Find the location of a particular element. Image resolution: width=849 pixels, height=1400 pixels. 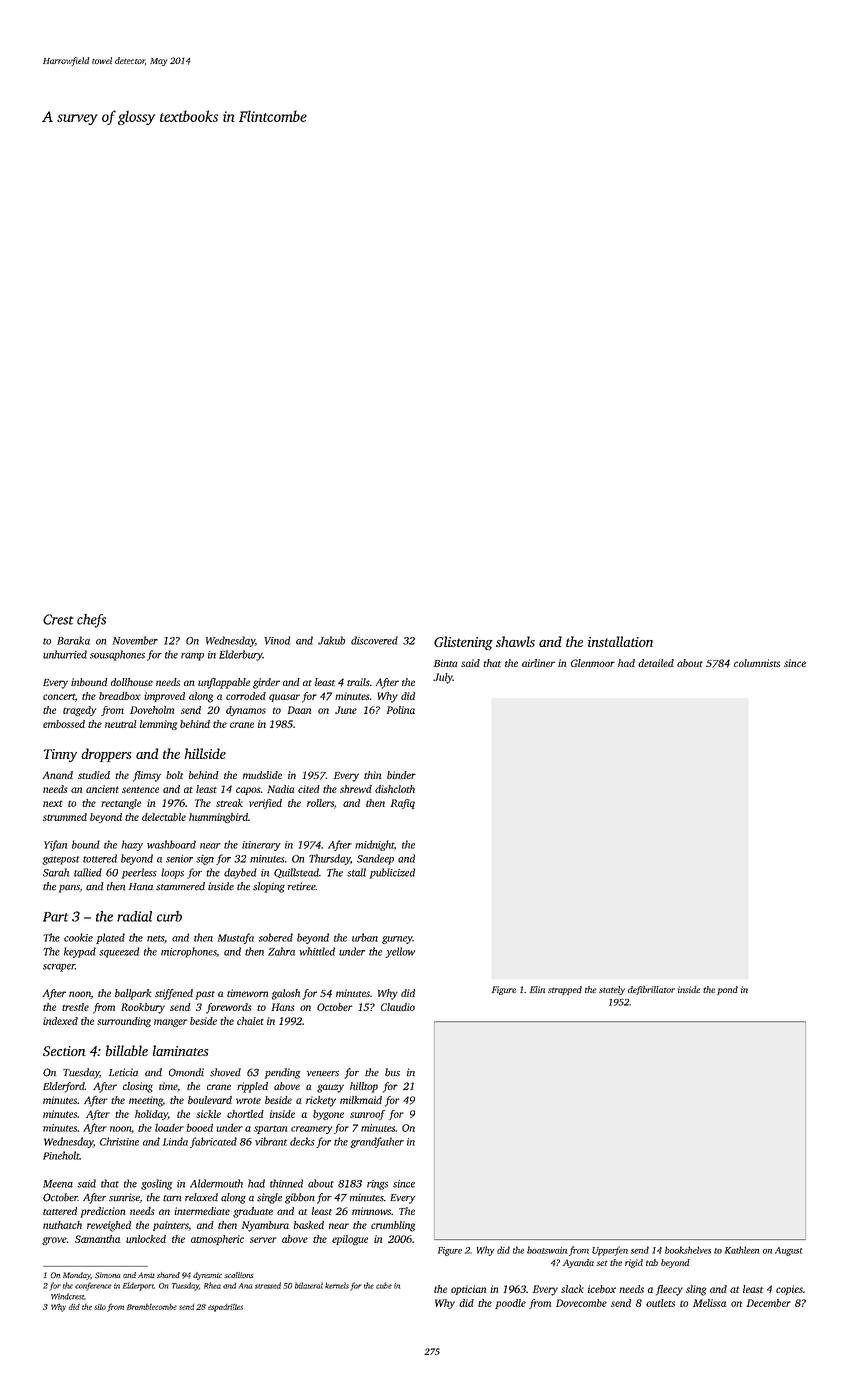

Polina is located at coordinates (401, 710).
